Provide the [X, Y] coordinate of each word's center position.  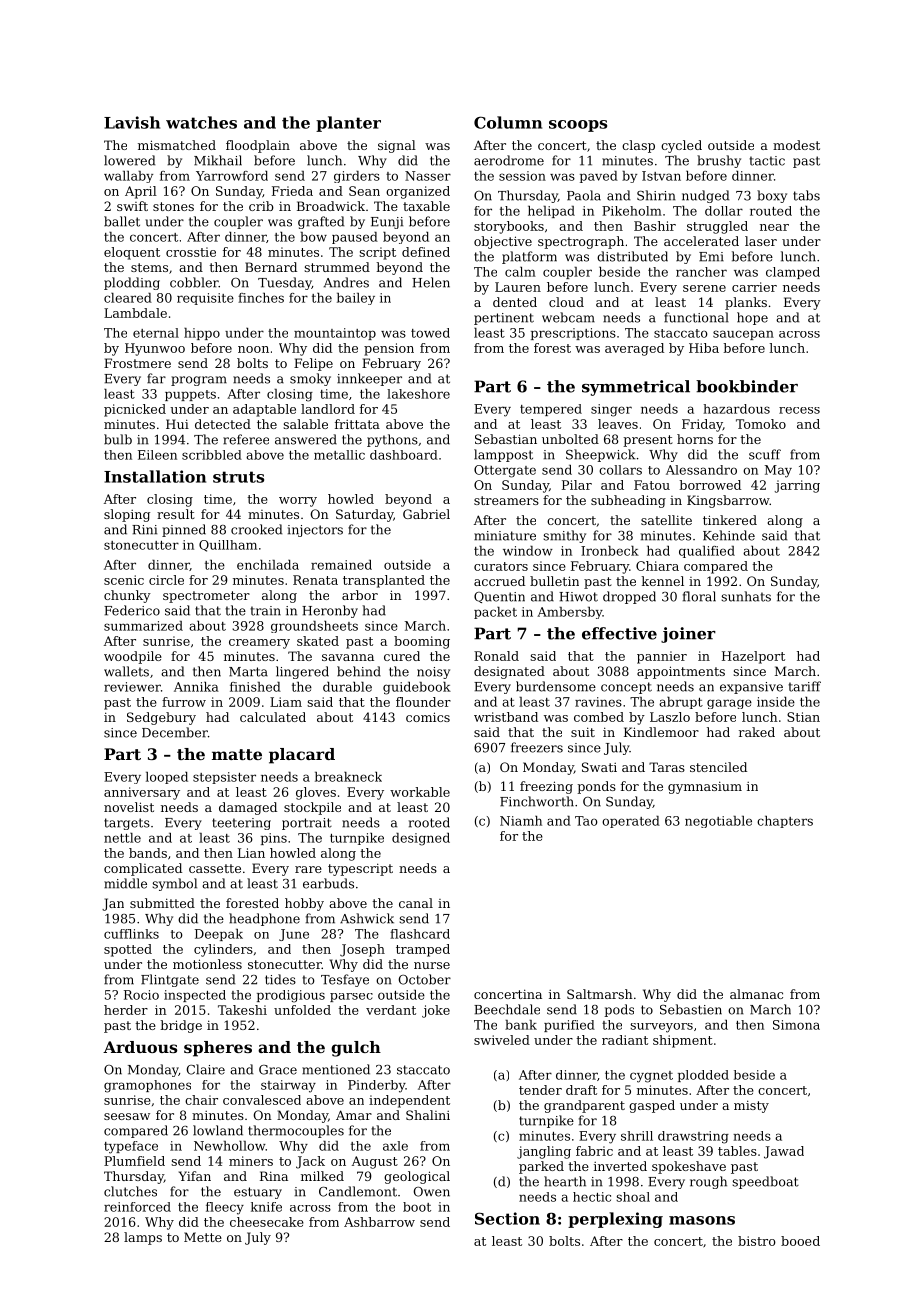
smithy [564, 536]
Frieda [292, 191]
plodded [703, 1076]
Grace [278, 1070]
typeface [131, 1147]
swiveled [502, 1040]
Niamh [521, 821]
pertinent [504, 319]
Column [508, 122]
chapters [785, 822]
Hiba [704, 348]
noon [253, 349]
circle [166, 580]
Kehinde [729, 535]
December [175, 732]
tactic [767, 161]
